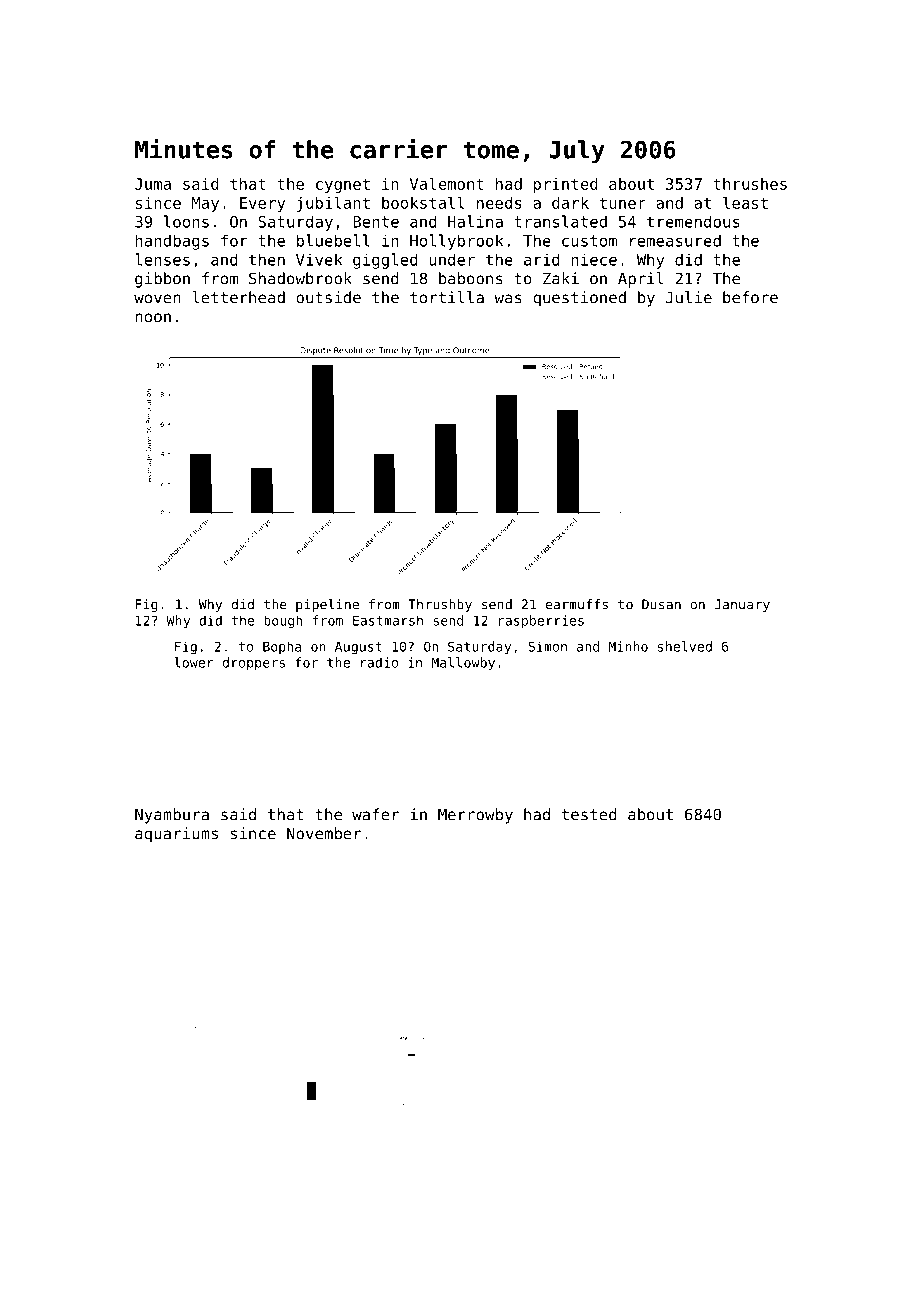 This page has width=924, height=1314. Describe the element at coordinates (447, 297) in the page. I see `tortilla` at that location.
